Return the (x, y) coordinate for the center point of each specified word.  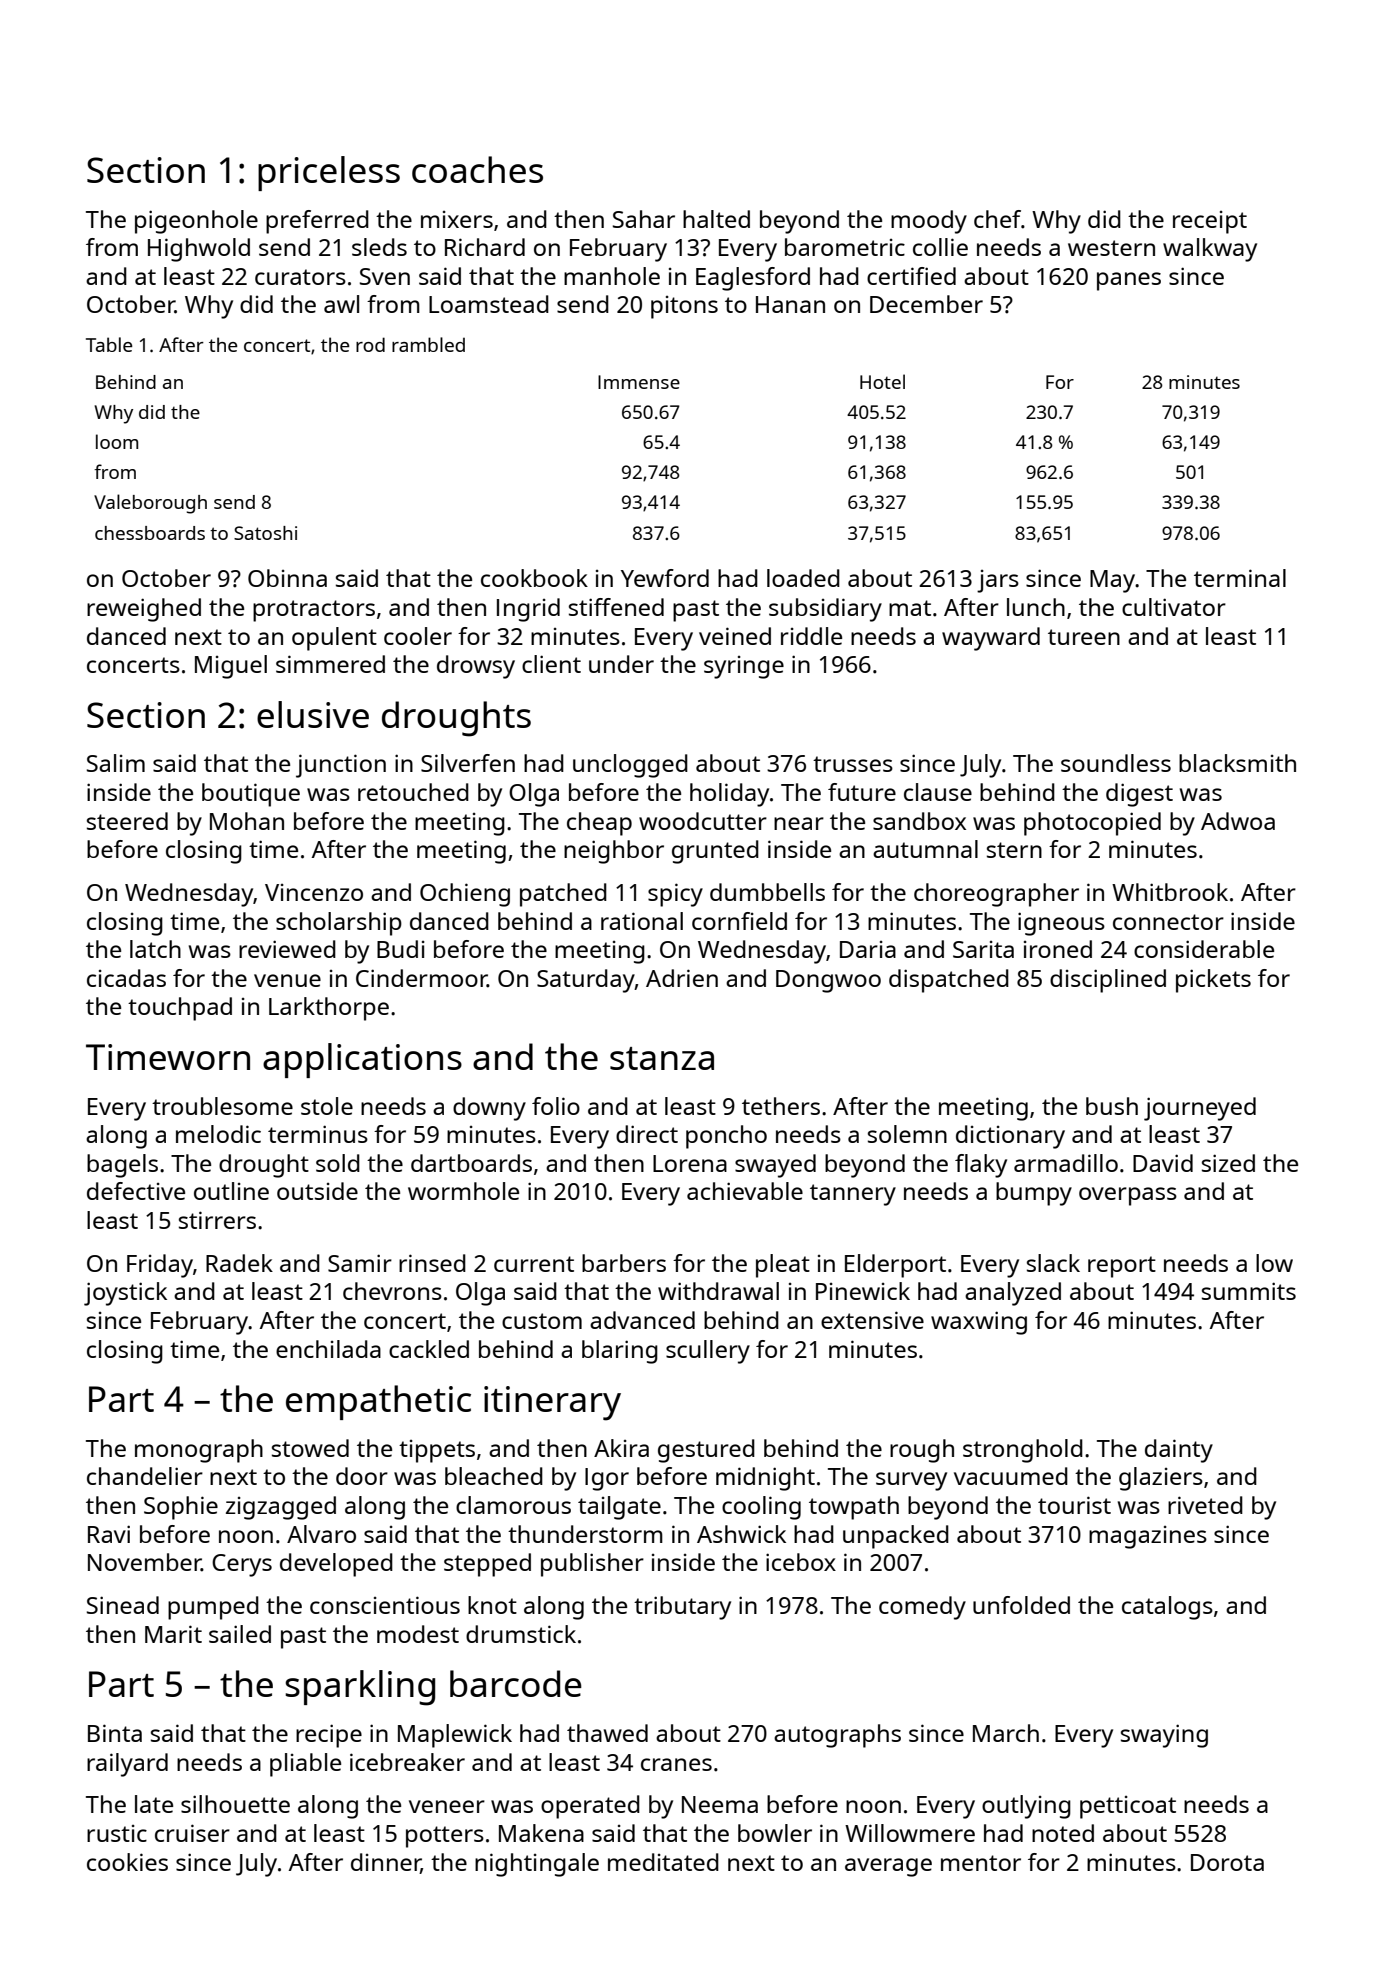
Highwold (199, 250)
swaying (1164, 1736)
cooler (418, 636)
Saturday (586, 981)
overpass (1128, 1196)
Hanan (790, 304)
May (1112, 581)
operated (590, 1807)
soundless (1116, 763)
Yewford (665, 578)
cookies (127, 1862)
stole (327, 1106)
